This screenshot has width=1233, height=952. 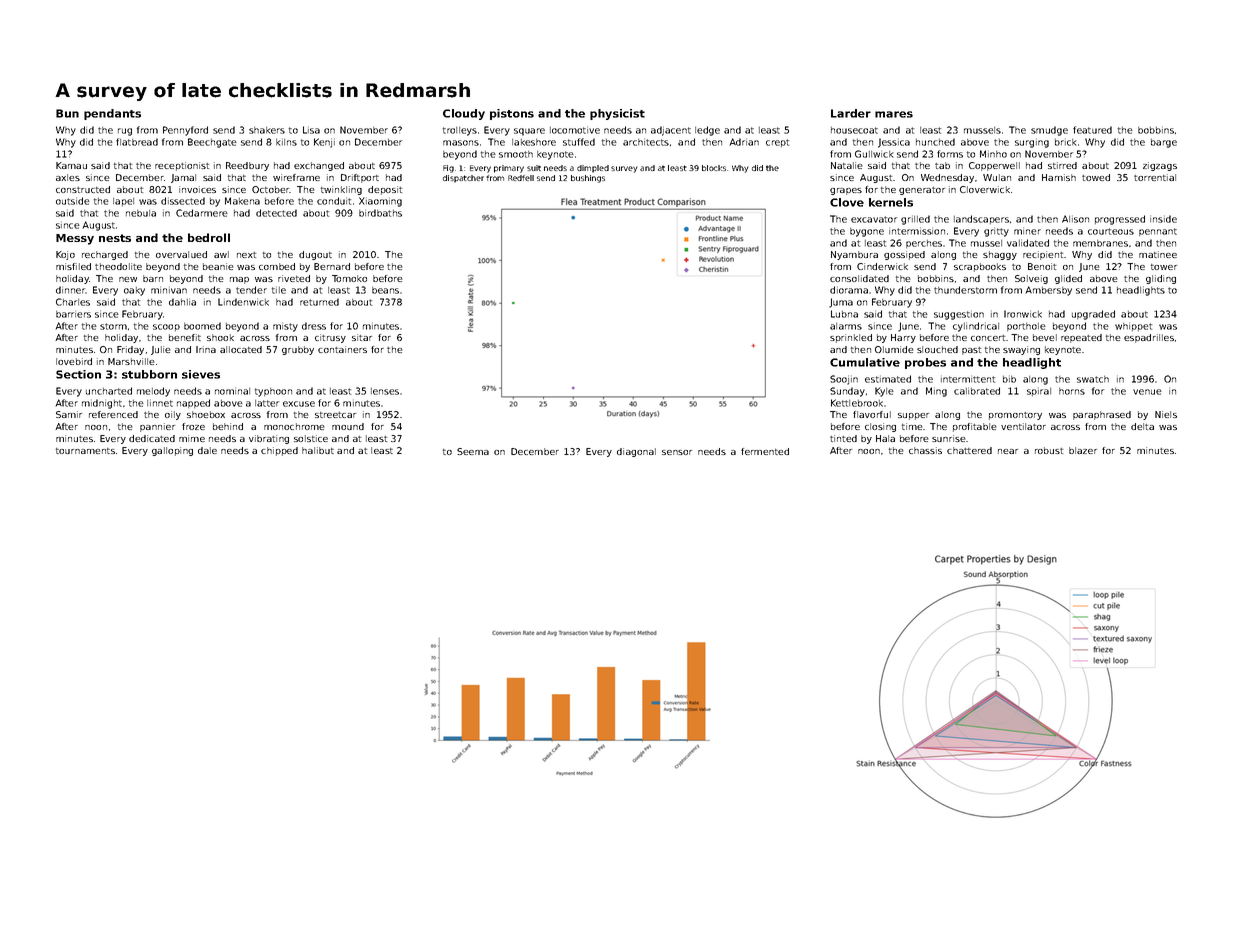 I want to click on dale, so click(x=207, y=450).
